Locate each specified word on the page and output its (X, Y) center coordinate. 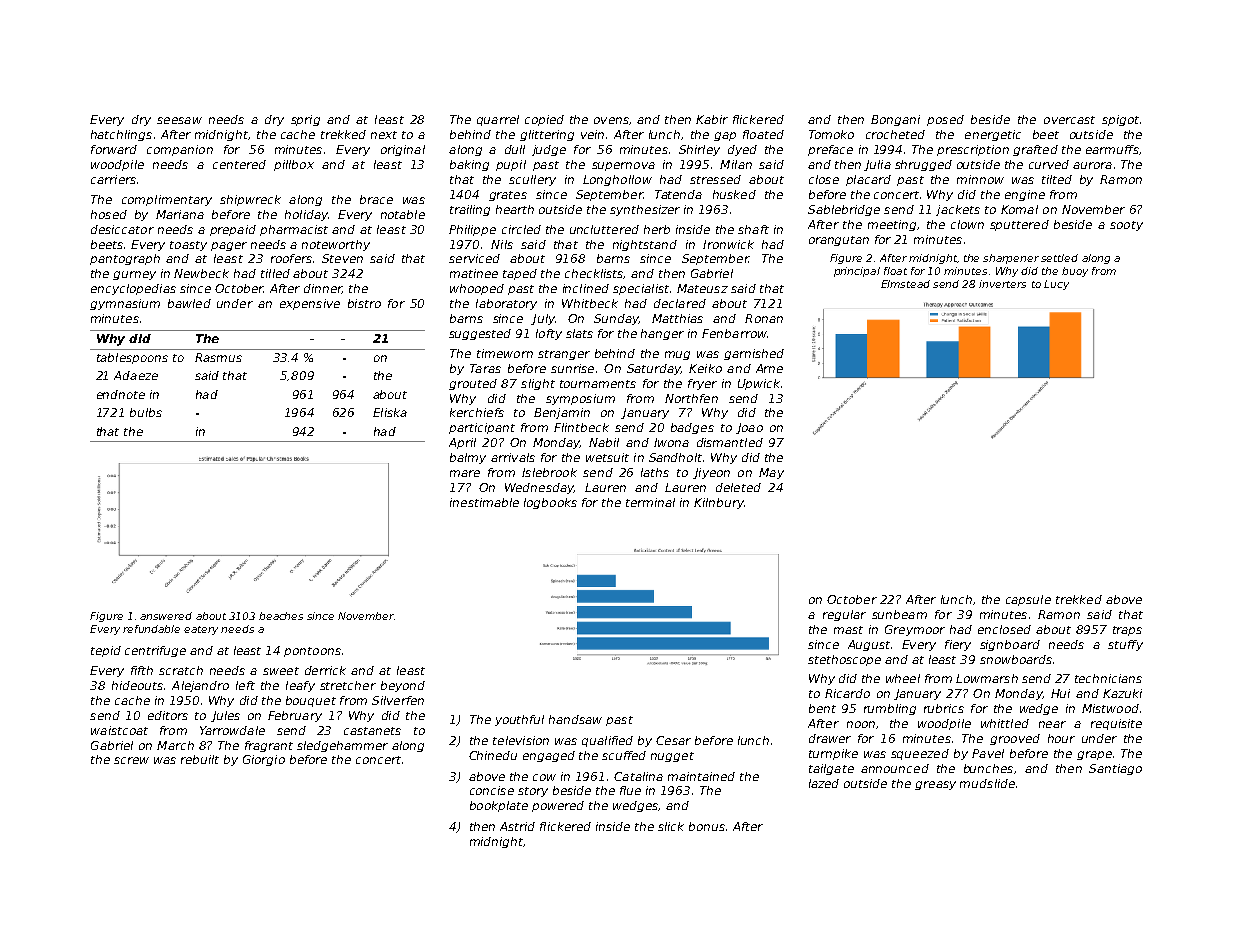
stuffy (1125, 645)
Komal (1019, 209)
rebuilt (200, 759)
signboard (1010, 645)
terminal (650, 502)
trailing (470, 210)
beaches (281, 616)
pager (229, 246)
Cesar (673, 740)
